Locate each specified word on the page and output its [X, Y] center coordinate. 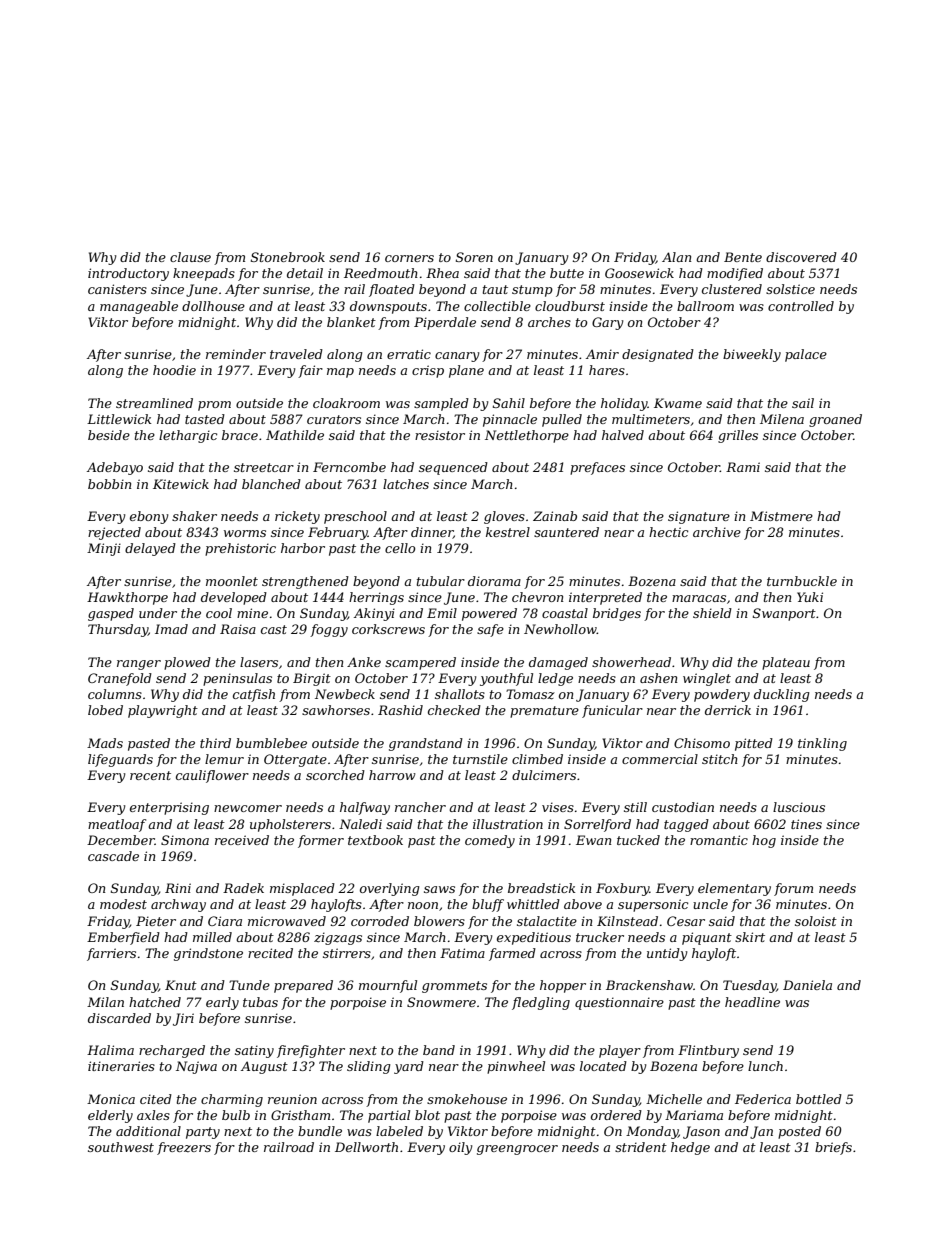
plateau [786, 663]
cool [219, 613]
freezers [184, 1148]
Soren [474, 257]
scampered [420, 663]
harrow [392, 775]
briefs [833, 1148]
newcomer [248, 808]
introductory [128, 274]
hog [764, 841]
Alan [677, 257]
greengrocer [517, 1150]
